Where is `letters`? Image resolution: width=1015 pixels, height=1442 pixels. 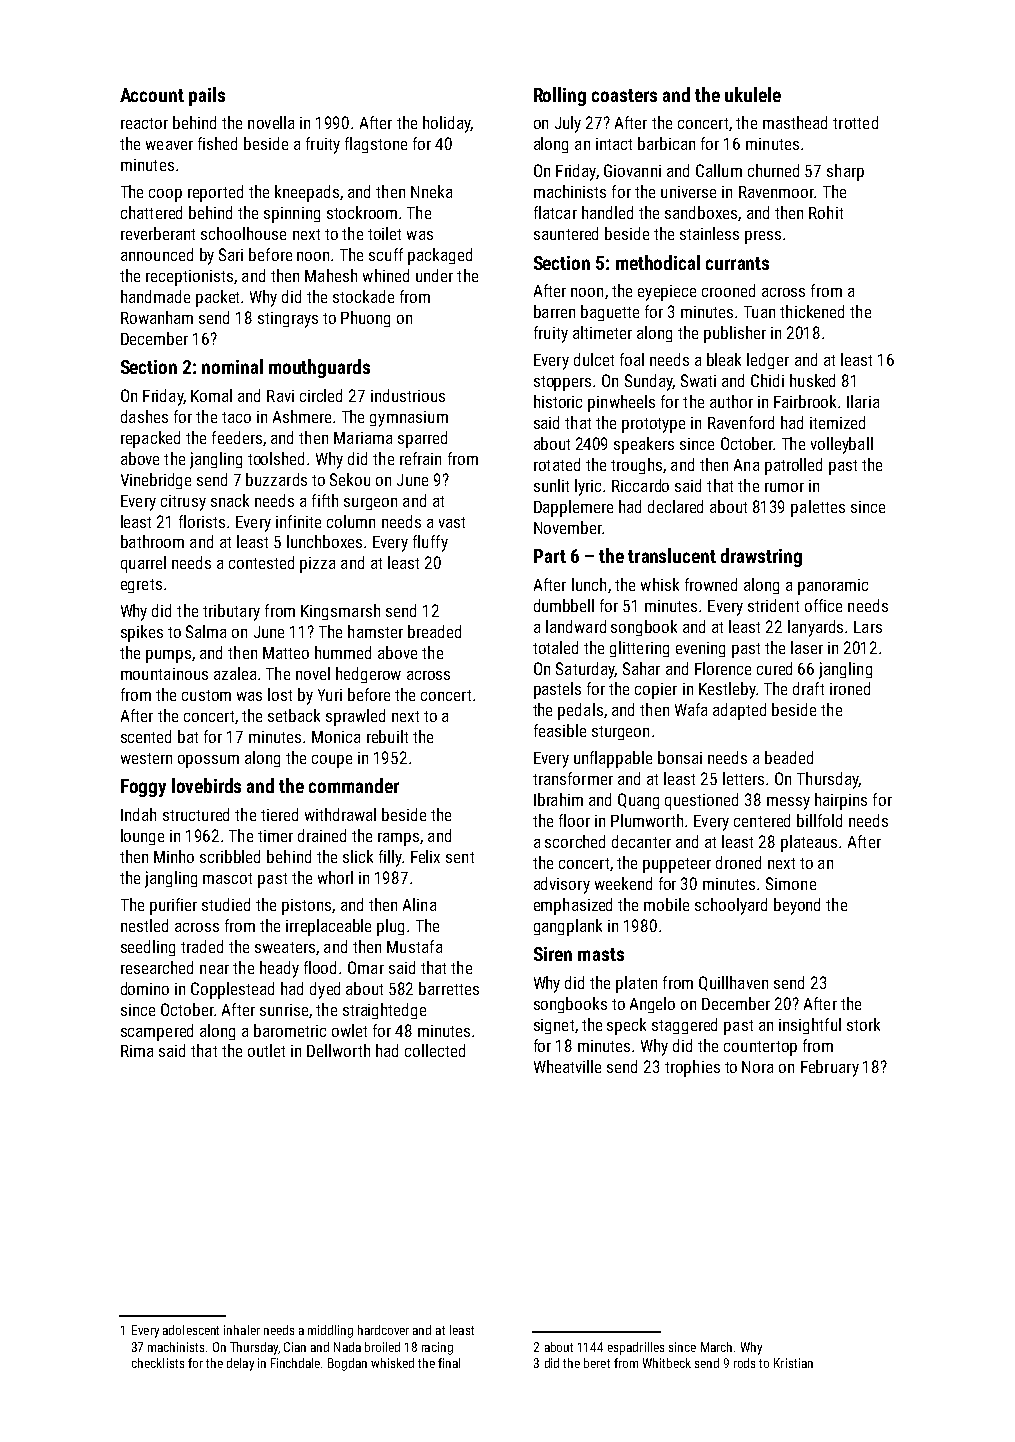
letters is located at coordinates (743, 778).
